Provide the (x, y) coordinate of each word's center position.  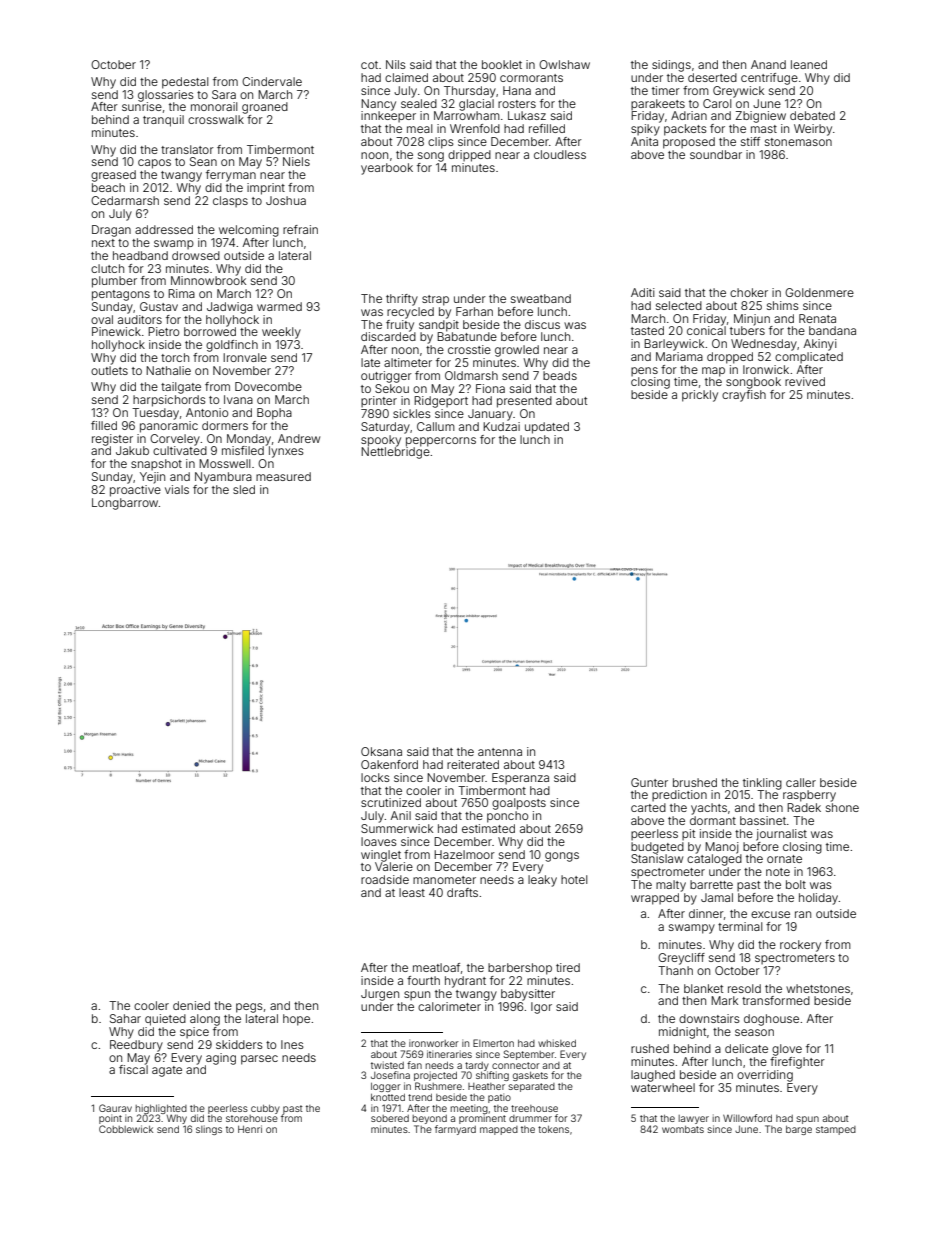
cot (369, 65)
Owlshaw (564, 64)
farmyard (455, 1130)
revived (805, 381)
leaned (809, 64)
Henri (250, 1129)
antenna (500, 752)
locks (375, 777)
